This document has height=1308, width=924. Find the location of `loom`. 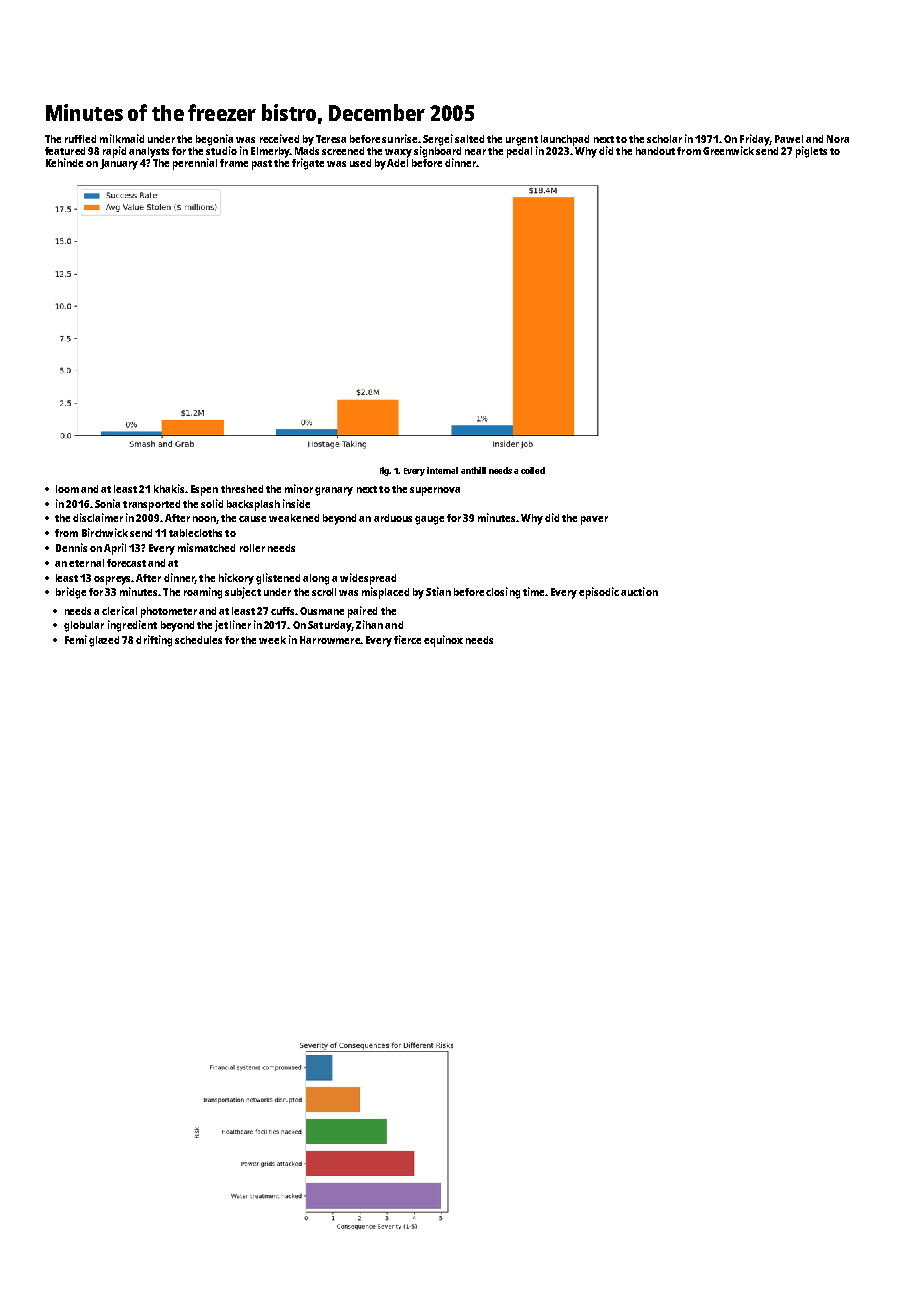

loom is located at coordinates (67, 489).
